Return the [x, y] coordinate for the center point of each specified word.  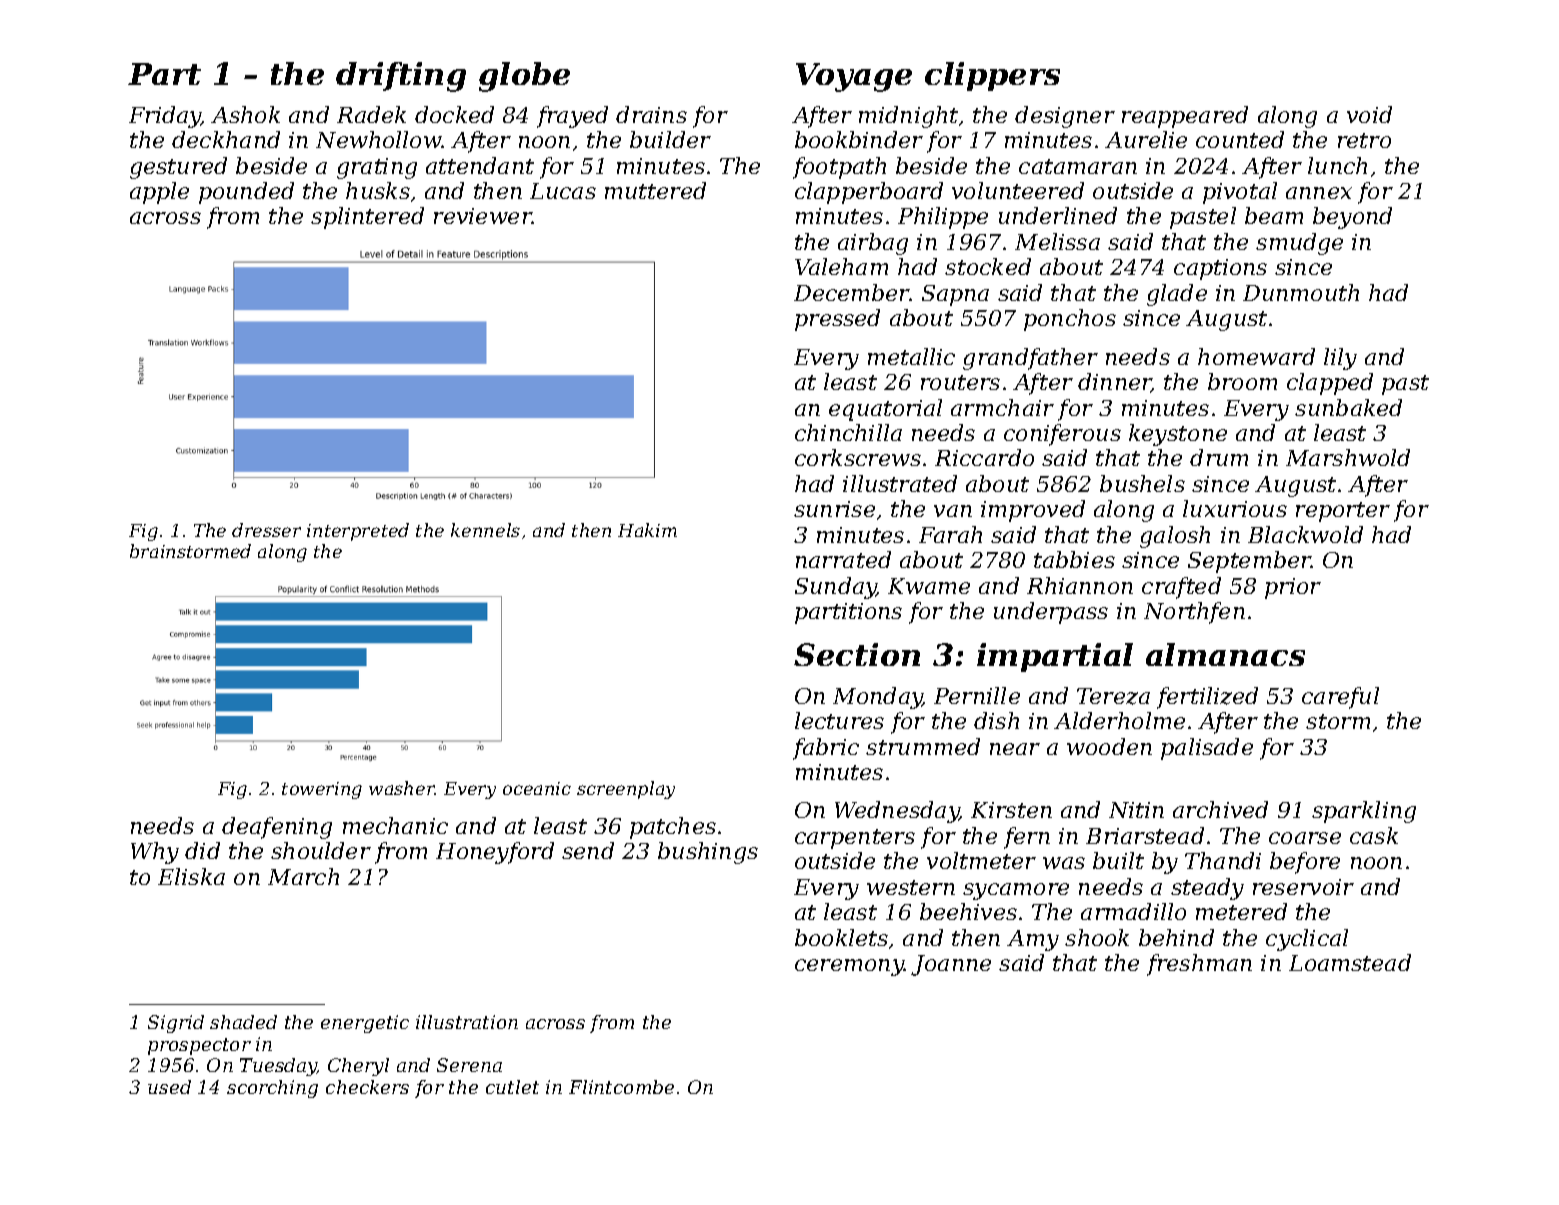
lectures [839, 720]
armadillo [1133, 911]
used [169, 1087]
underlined [1058, 215]
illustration [467, 1022]
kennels [485, 530]
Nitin [1136, 810]
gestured [178, 168]
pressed [837, 320]
